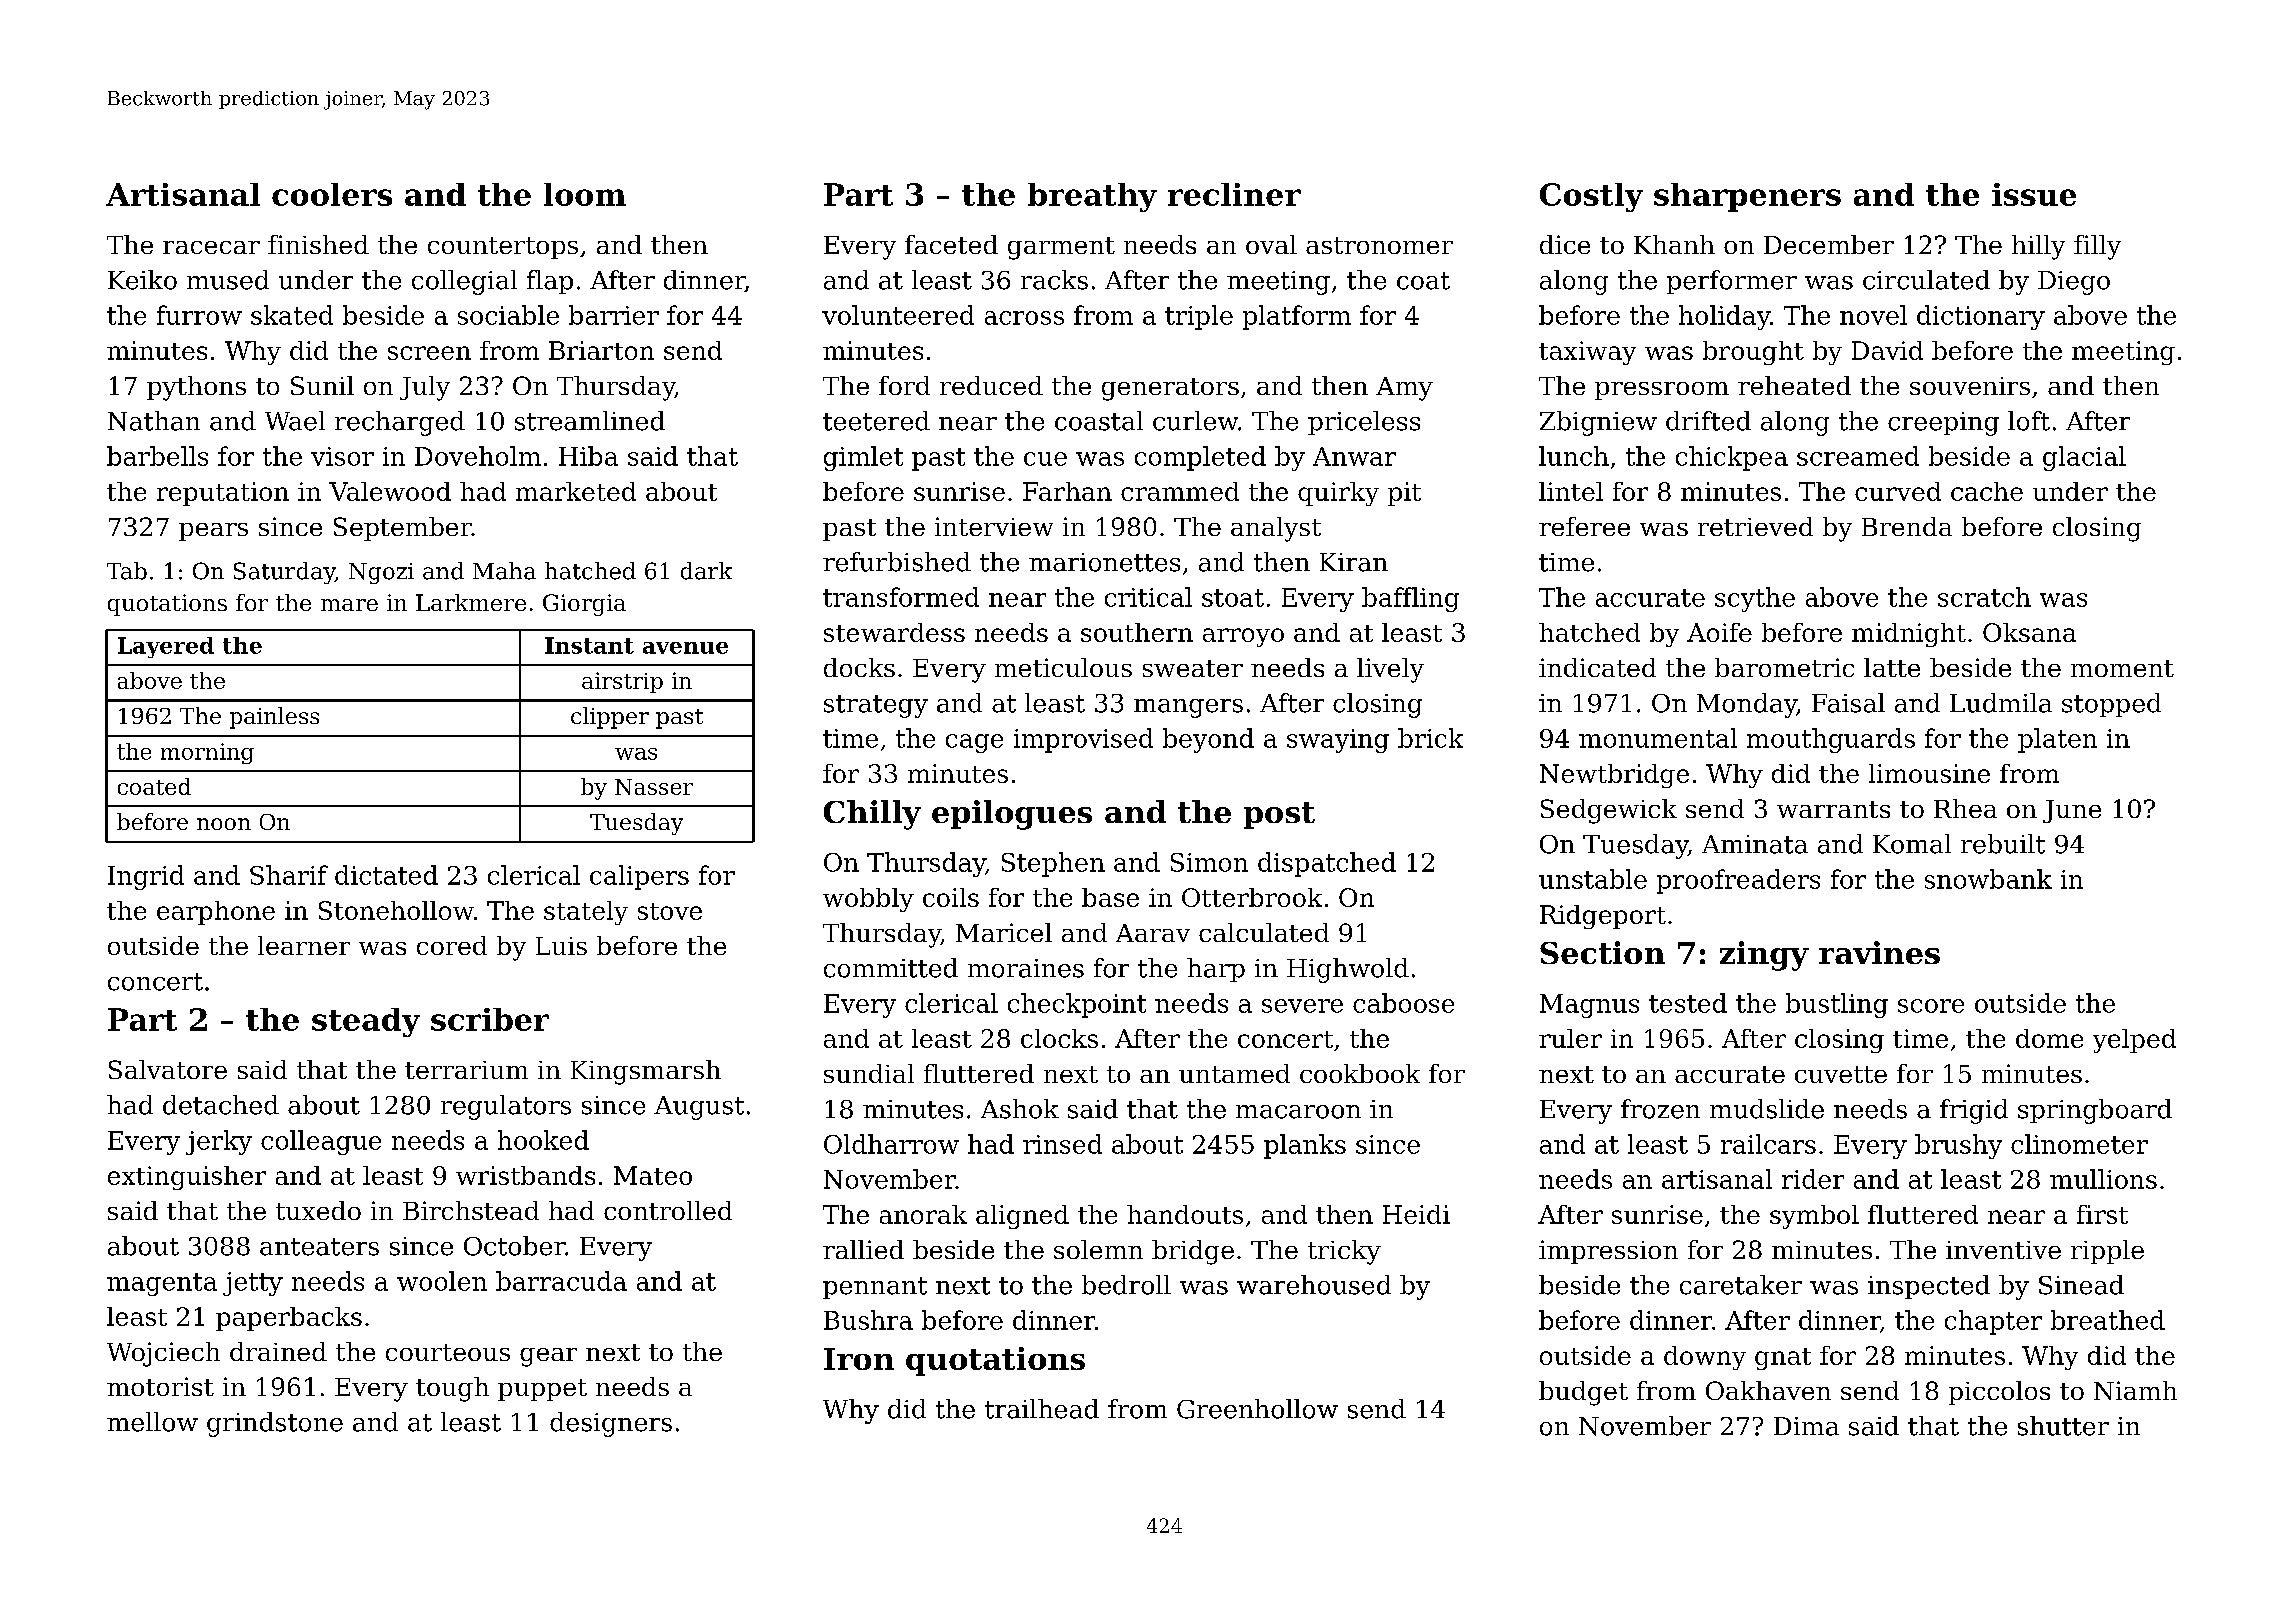 The height and width of the screenshot is (1620, 2292). What do you see at coordinates (2084, 458) in the screenshot?
I see `glacial` at bounding box center [2084, 458].
